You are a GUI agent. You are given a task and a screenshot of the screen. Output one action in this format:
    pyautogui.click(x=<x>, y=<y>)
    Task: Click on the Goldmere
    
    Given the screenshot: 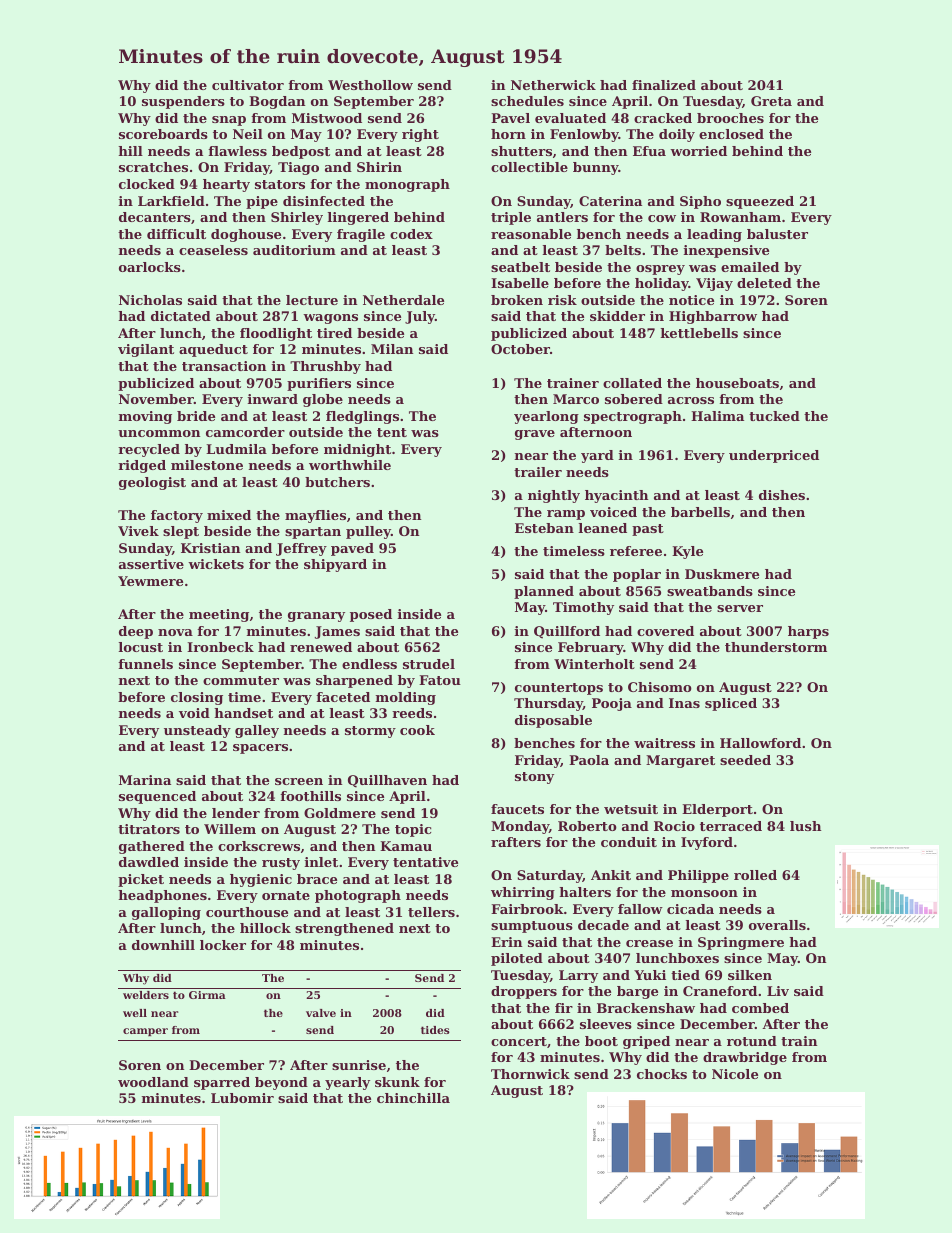 What is the action you would take?
    pyautogui.click(x=340, y=813)
